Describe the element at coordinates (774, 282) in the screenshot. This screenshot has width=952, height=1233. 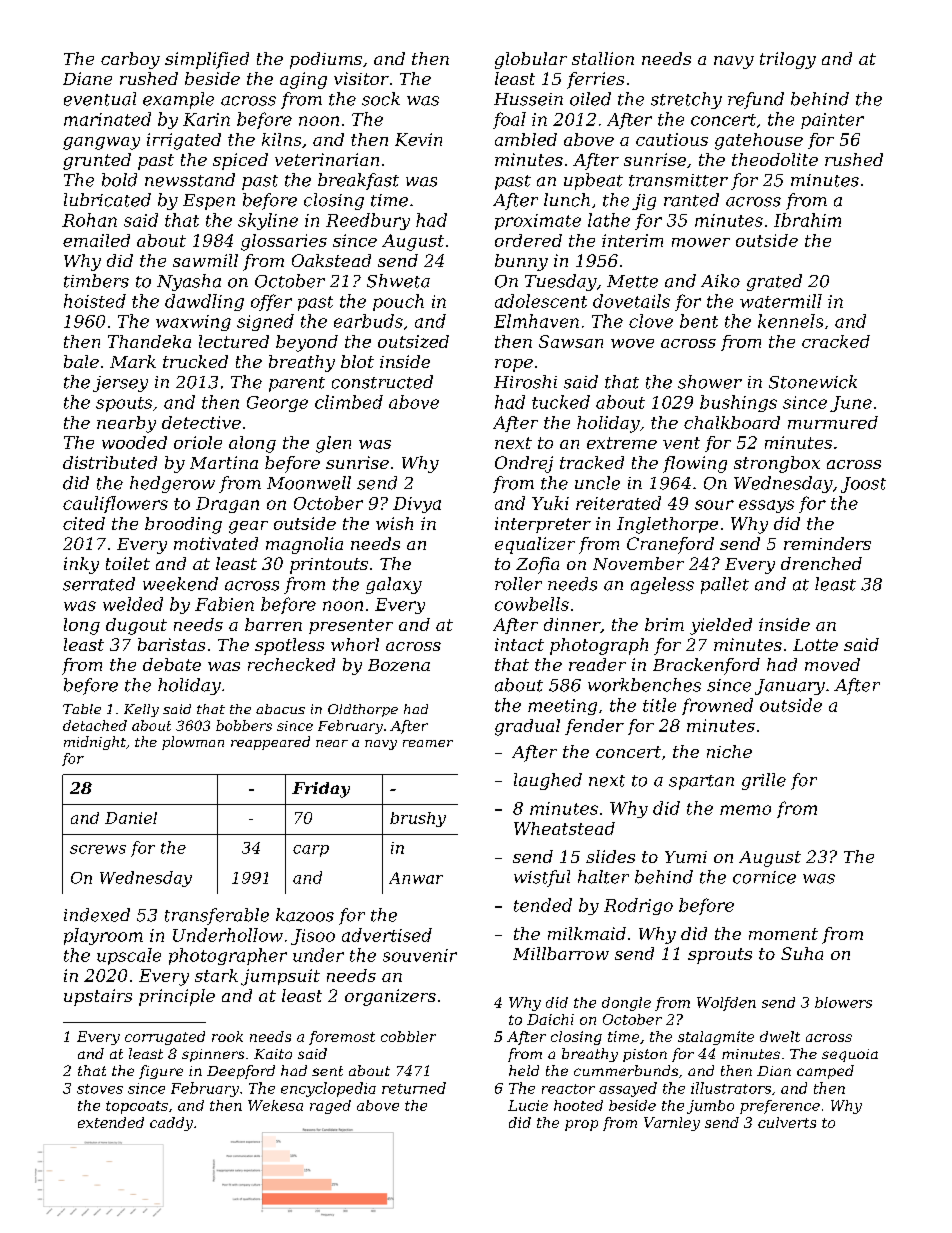
I see `grated` at that location.
